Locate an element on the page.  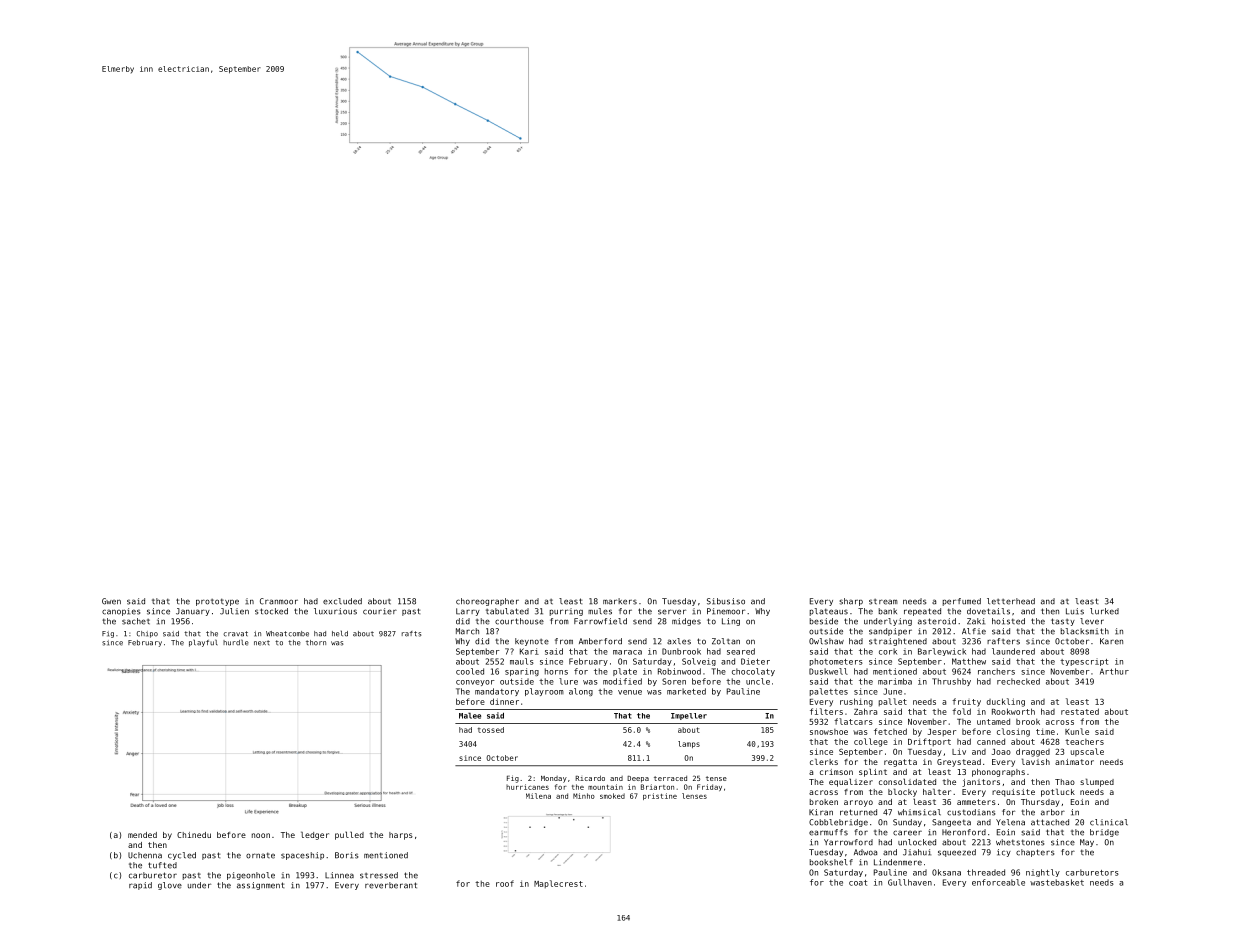
enforceable is located at coordinates (998, 882).
